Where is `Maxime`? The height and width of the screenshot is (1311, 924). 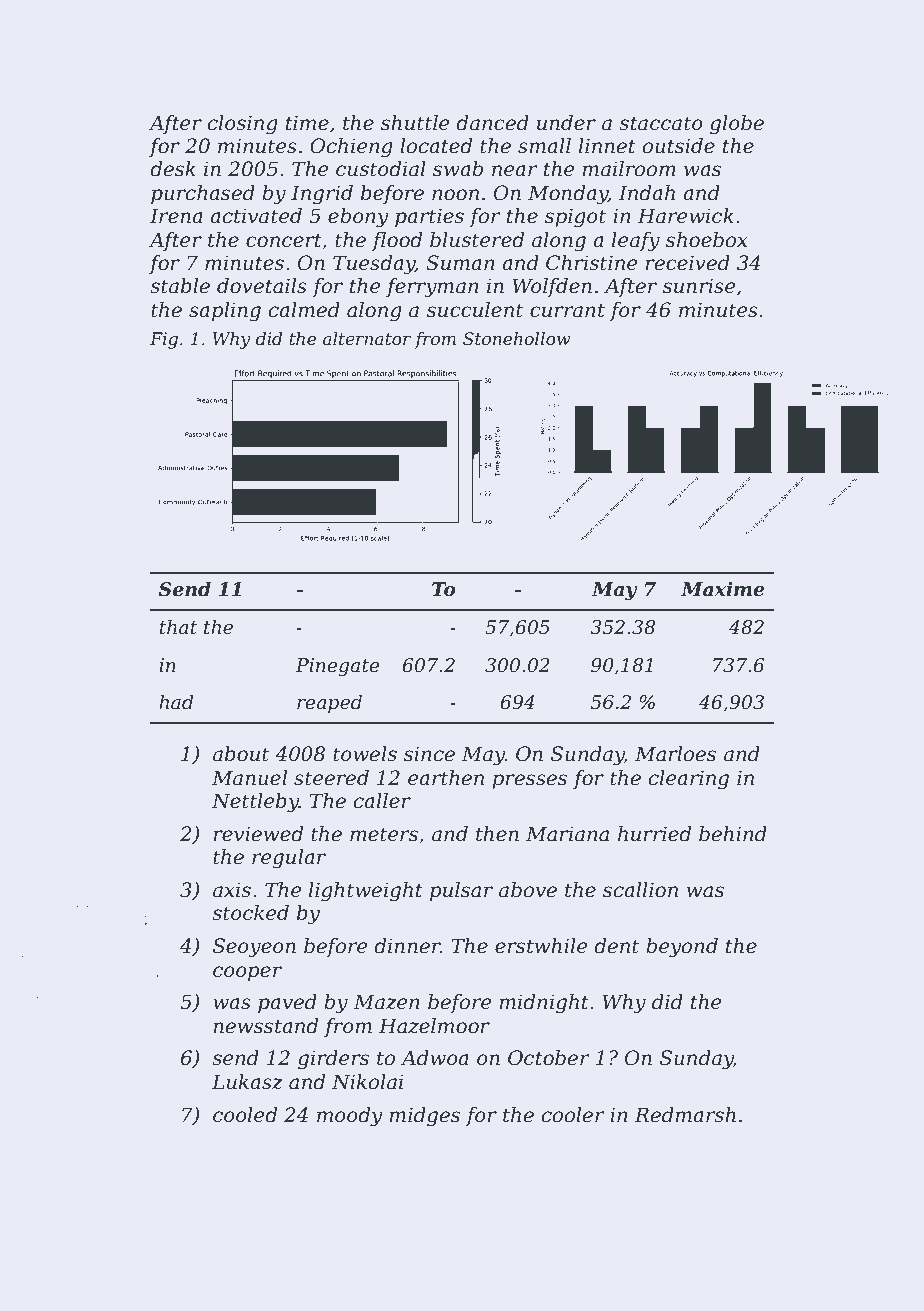 Maxime is located at coordinates (722, 589).
